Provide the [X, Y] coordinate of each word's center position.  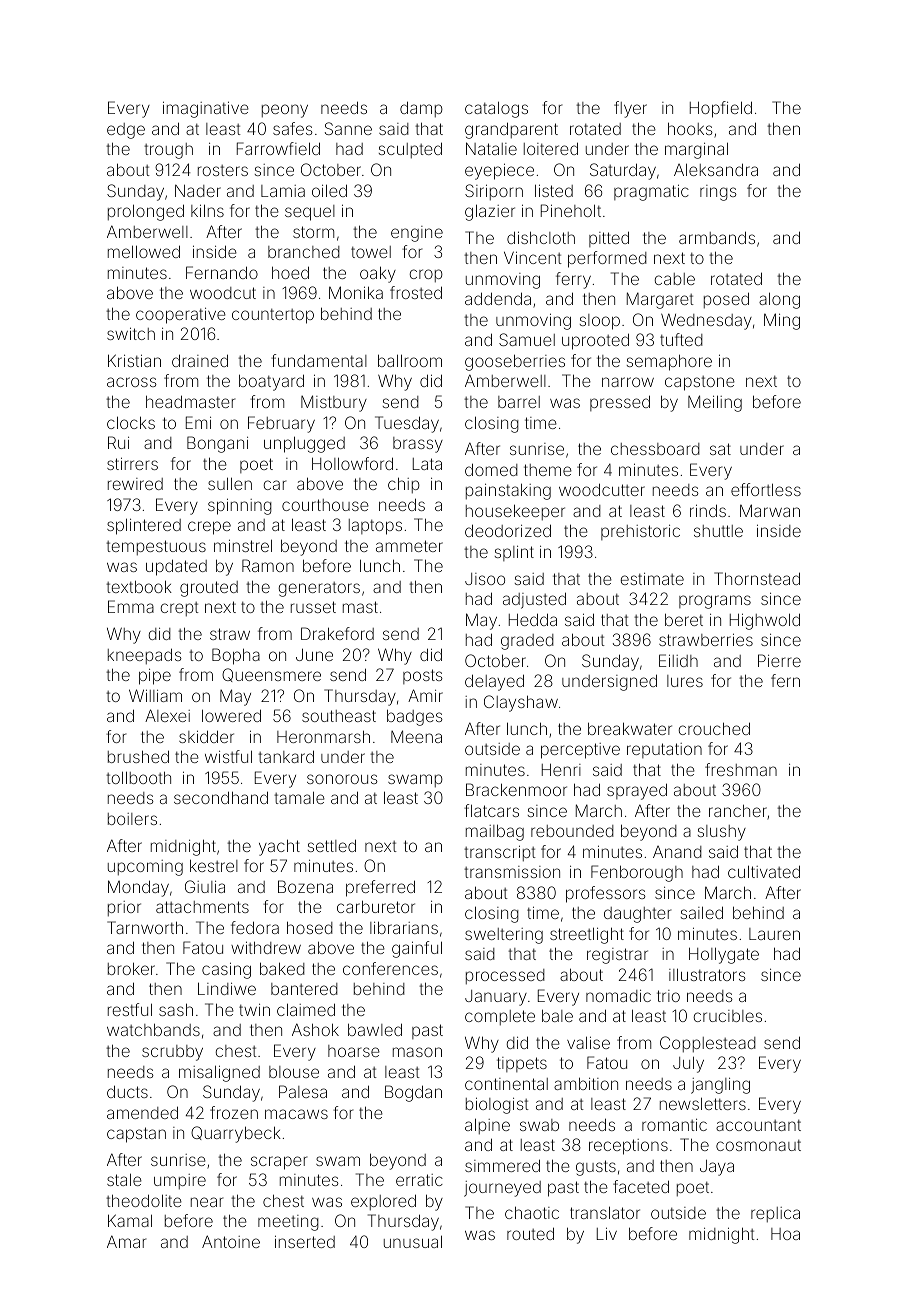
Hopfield [721, 109]
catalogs [496, 109]
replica [775, 1215]
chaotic [532, 1212]
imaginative [206, 109]
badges [415, 717]
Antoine [231, 1241]
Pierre [779, 660]
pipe [155, 676]
